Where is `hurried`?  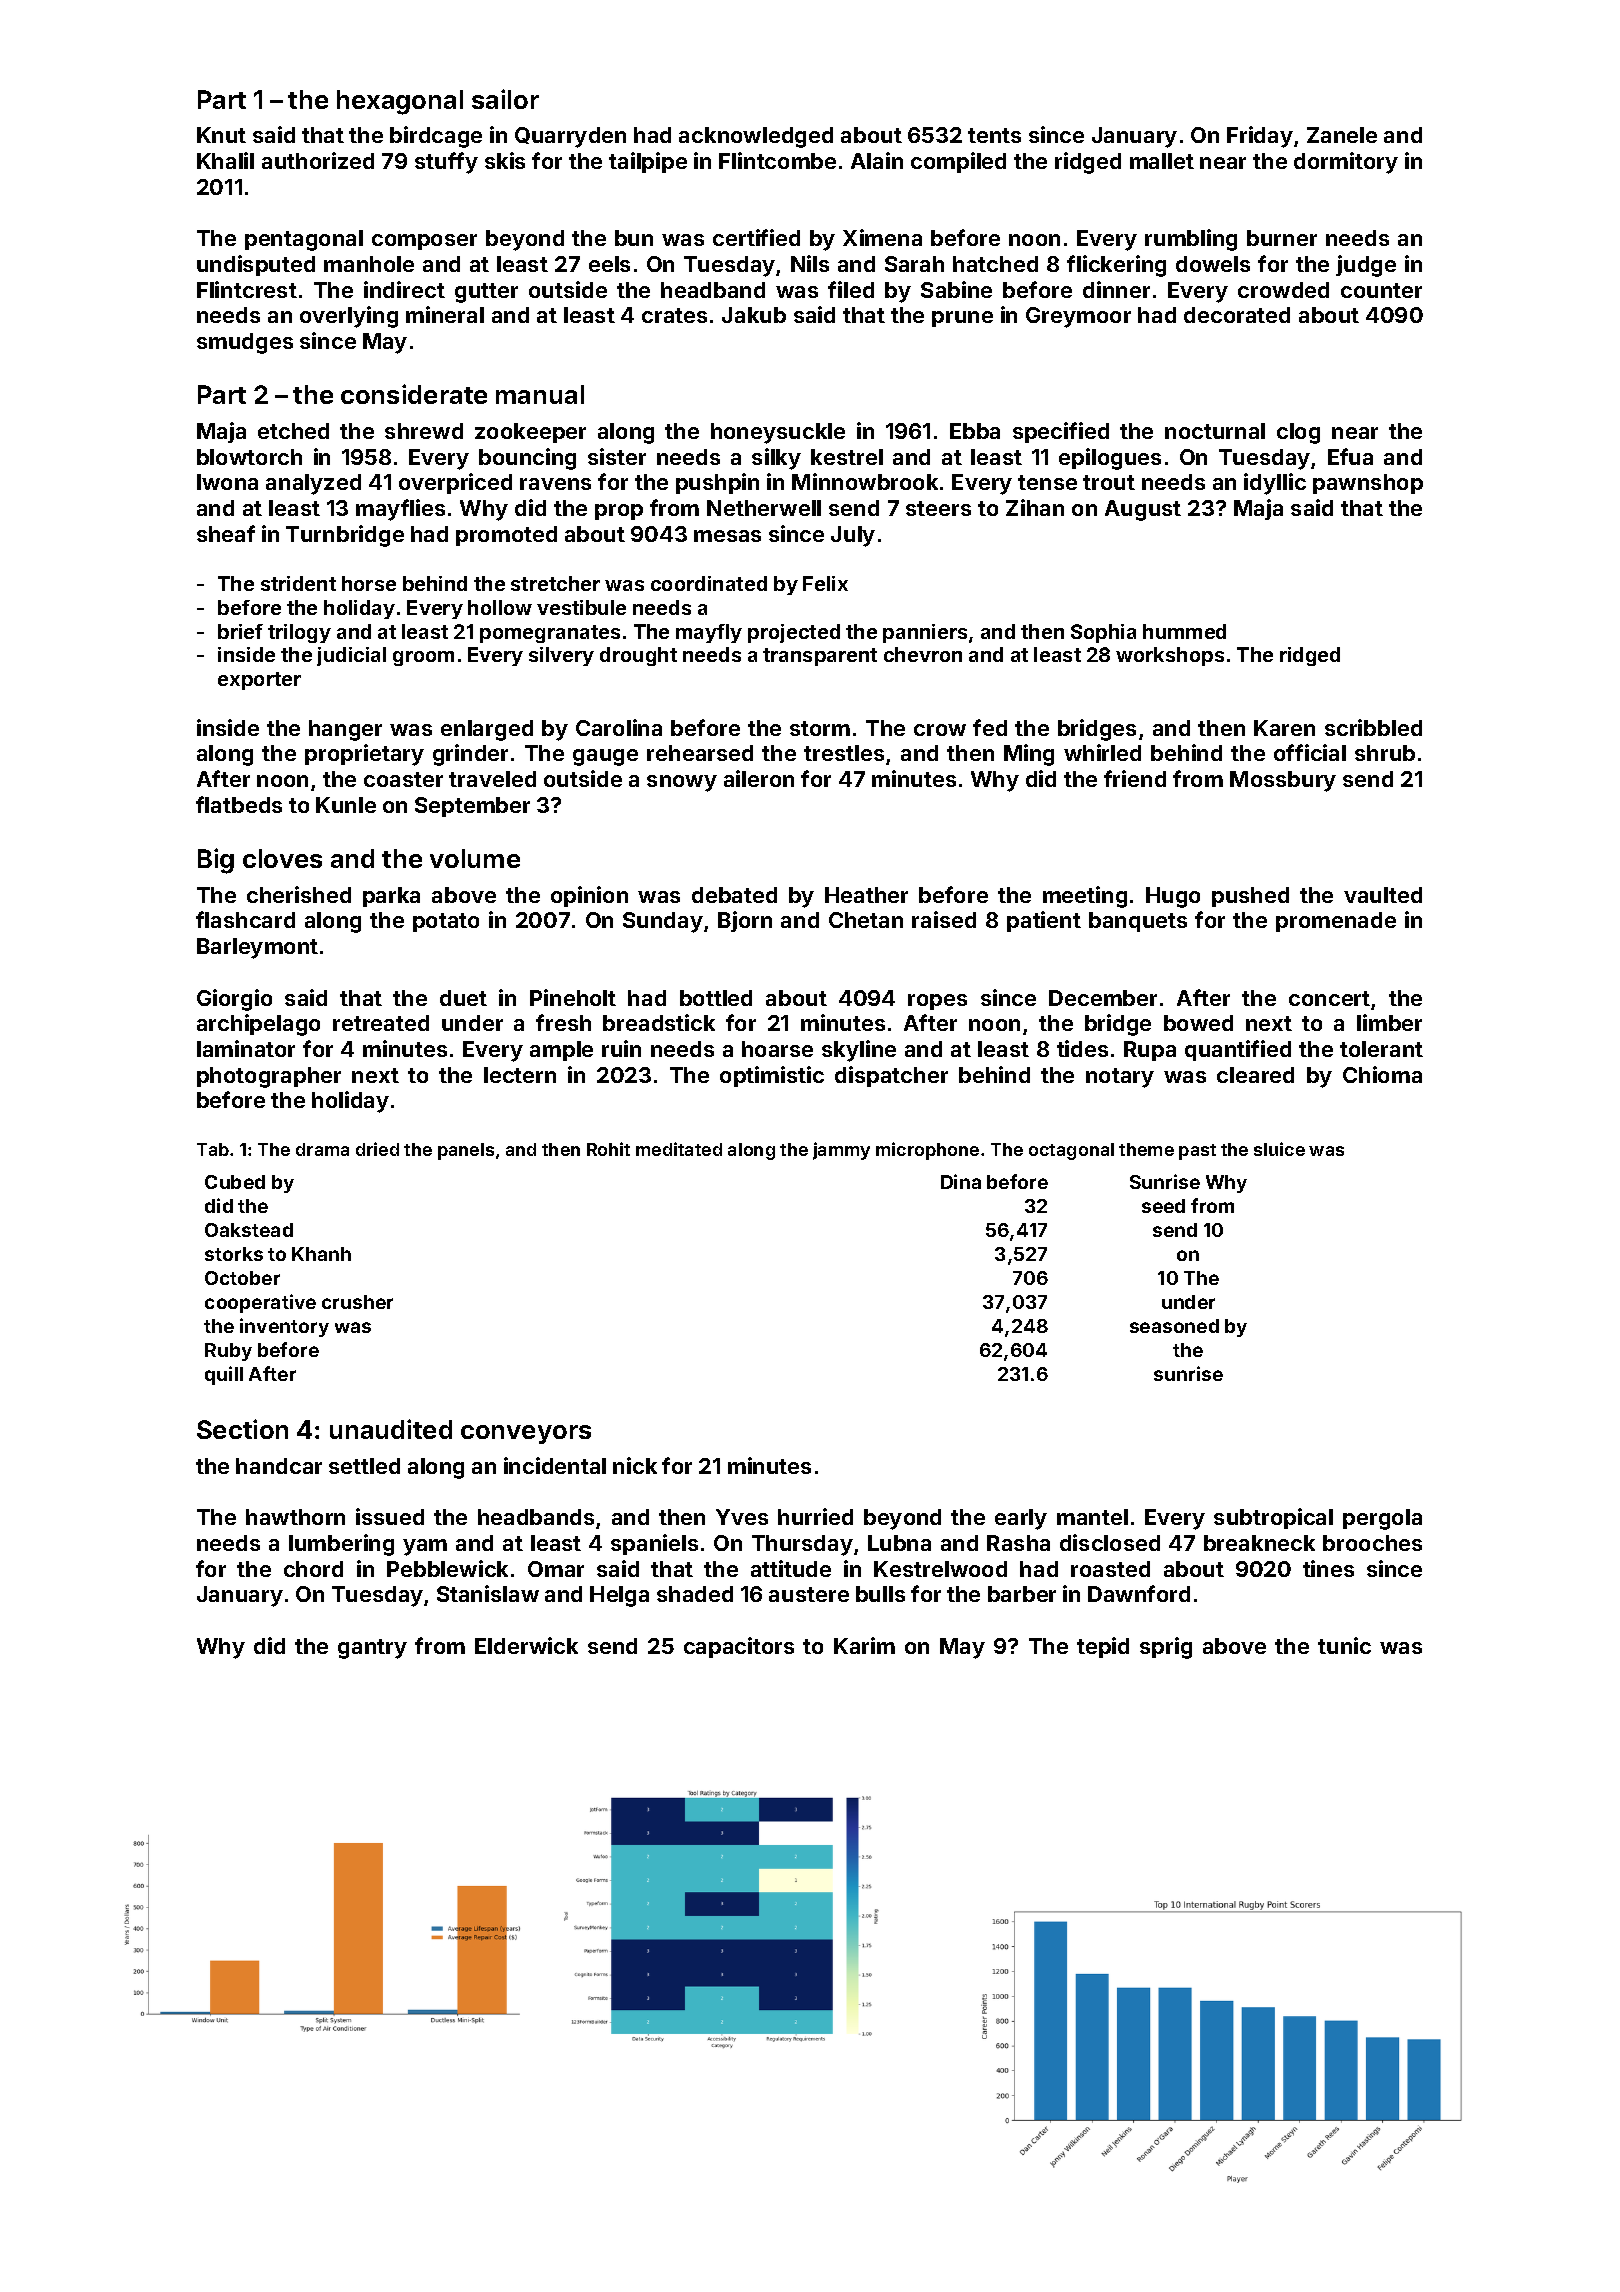 hurried is located at coordinates (815, 1516).
